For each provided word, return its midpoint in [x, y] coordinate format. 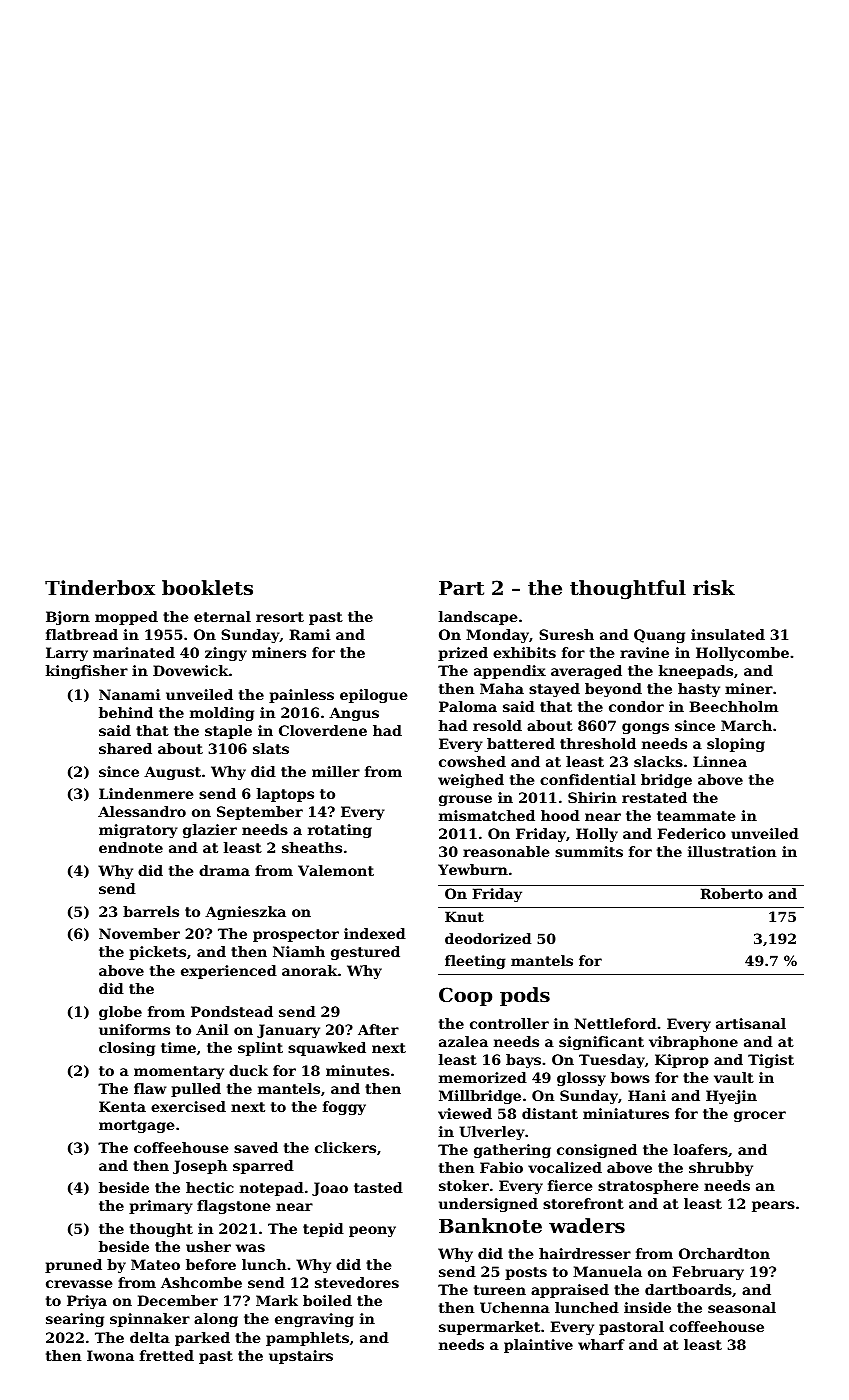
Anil [212, 1029]
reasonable [506, 851]
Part [461, 588]
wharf [601, 1344]
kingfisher [87, 672]
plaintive [538, 1346]
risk [714, 588]
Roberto [731, 893]
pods [525, 996]
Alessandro [142, 811]
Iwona [110, 1355]
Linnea [720, 761]
